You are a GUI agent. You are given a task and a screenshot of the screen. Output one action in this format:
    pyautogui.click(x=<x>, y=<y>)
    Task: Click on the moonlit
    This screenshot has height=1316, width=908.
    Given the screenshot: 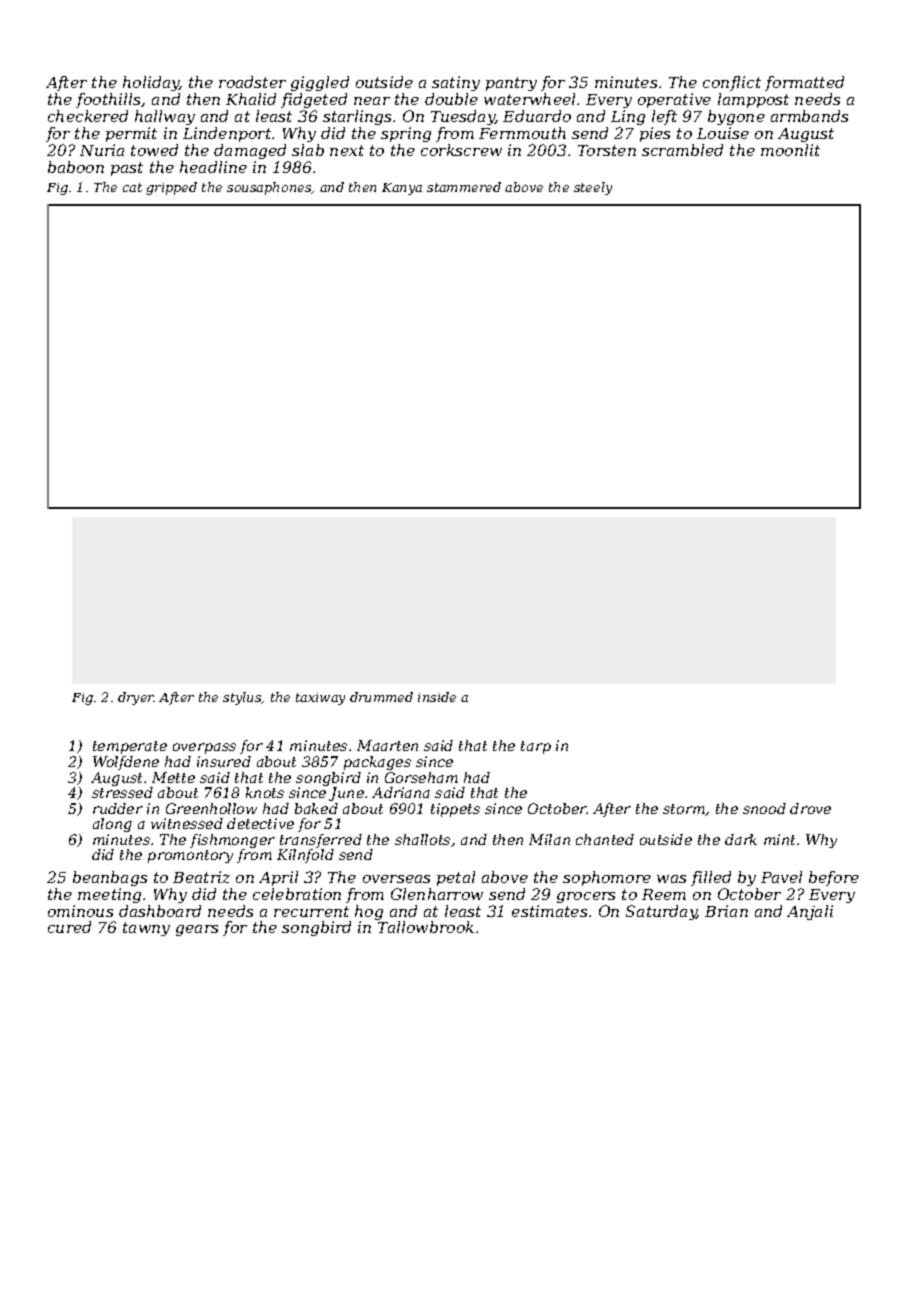 What is the action you would take?
    pyautogui.click(x=790, y=150)
